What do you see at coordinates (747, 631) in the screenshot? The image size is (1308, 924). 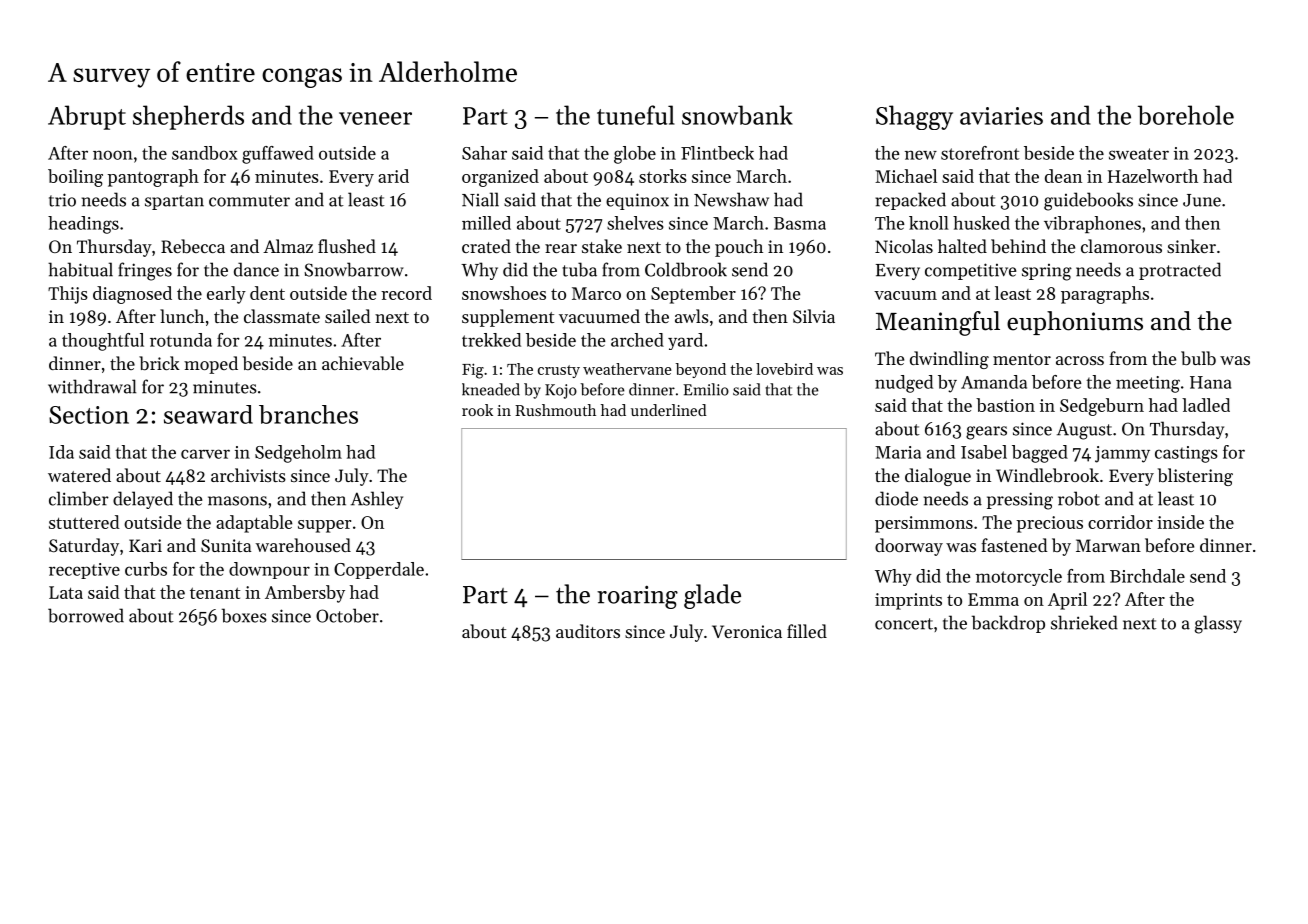 I see `Veronica` at bounding box center [747, 631].
